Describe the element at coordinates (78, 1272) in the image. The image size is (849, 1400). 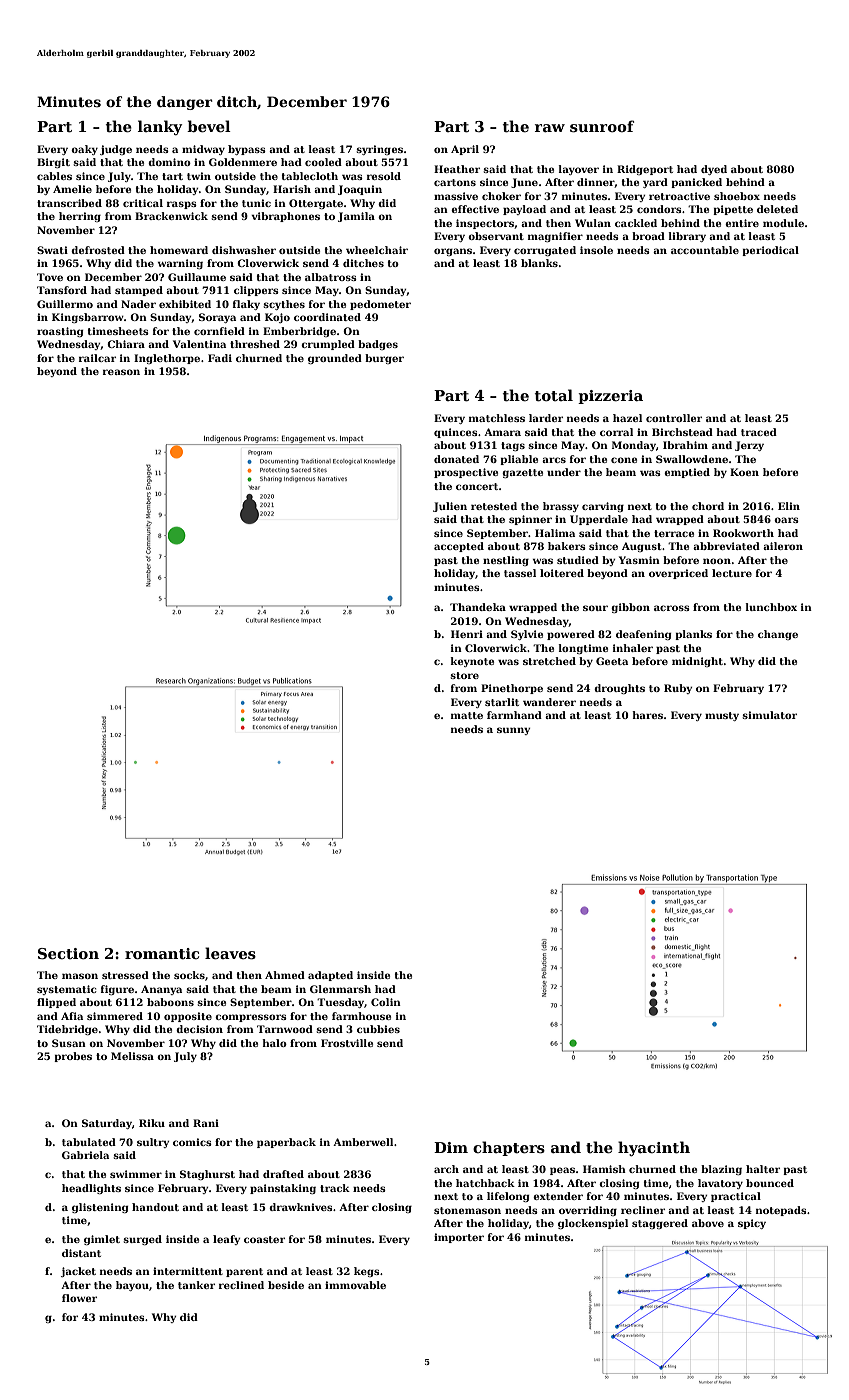
I see `jacket` at that location.
